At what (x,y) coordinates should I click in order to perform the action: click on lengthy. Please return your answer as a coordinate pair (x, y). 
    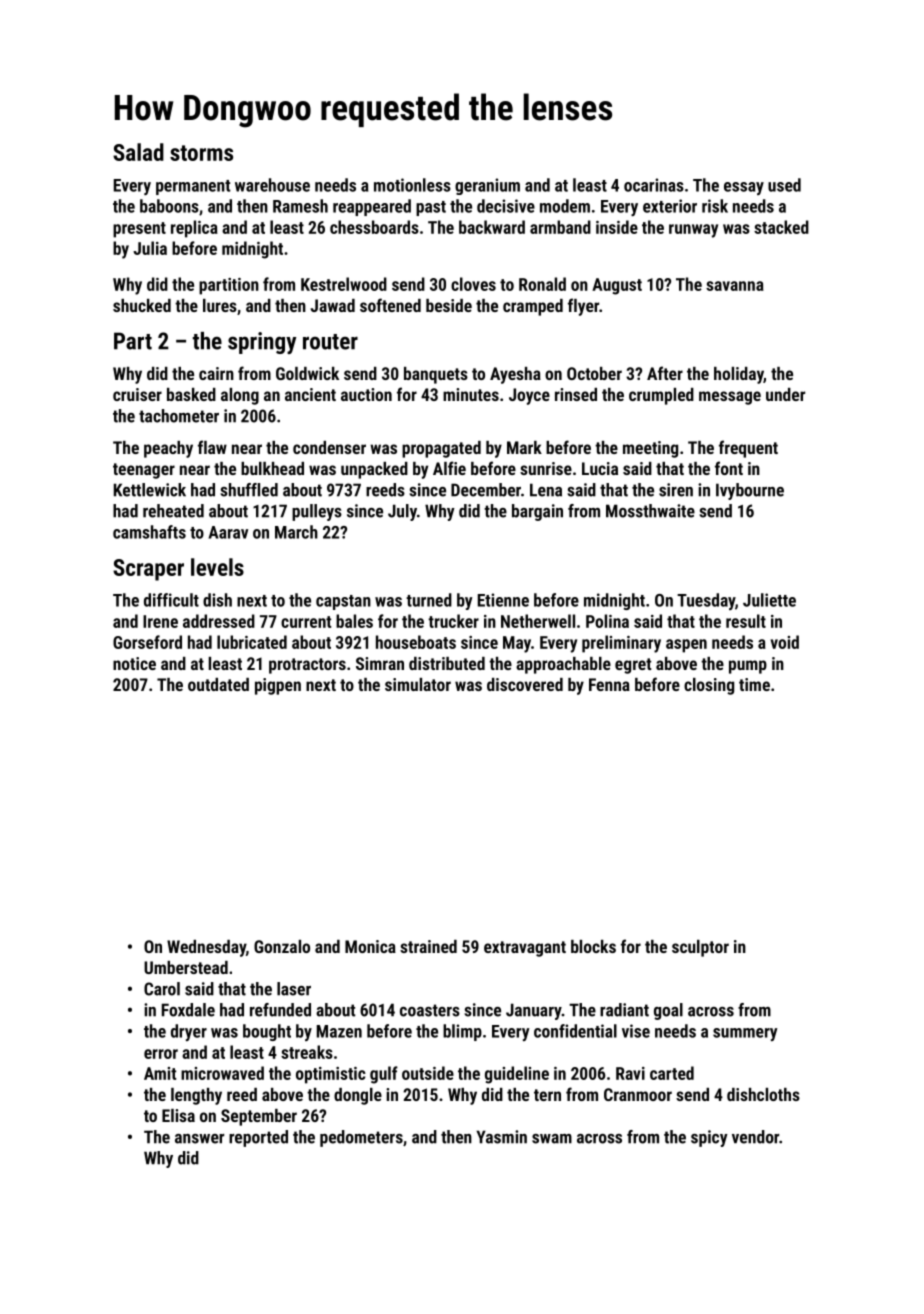
    Looking at the image, I should click on (196, 1096).
